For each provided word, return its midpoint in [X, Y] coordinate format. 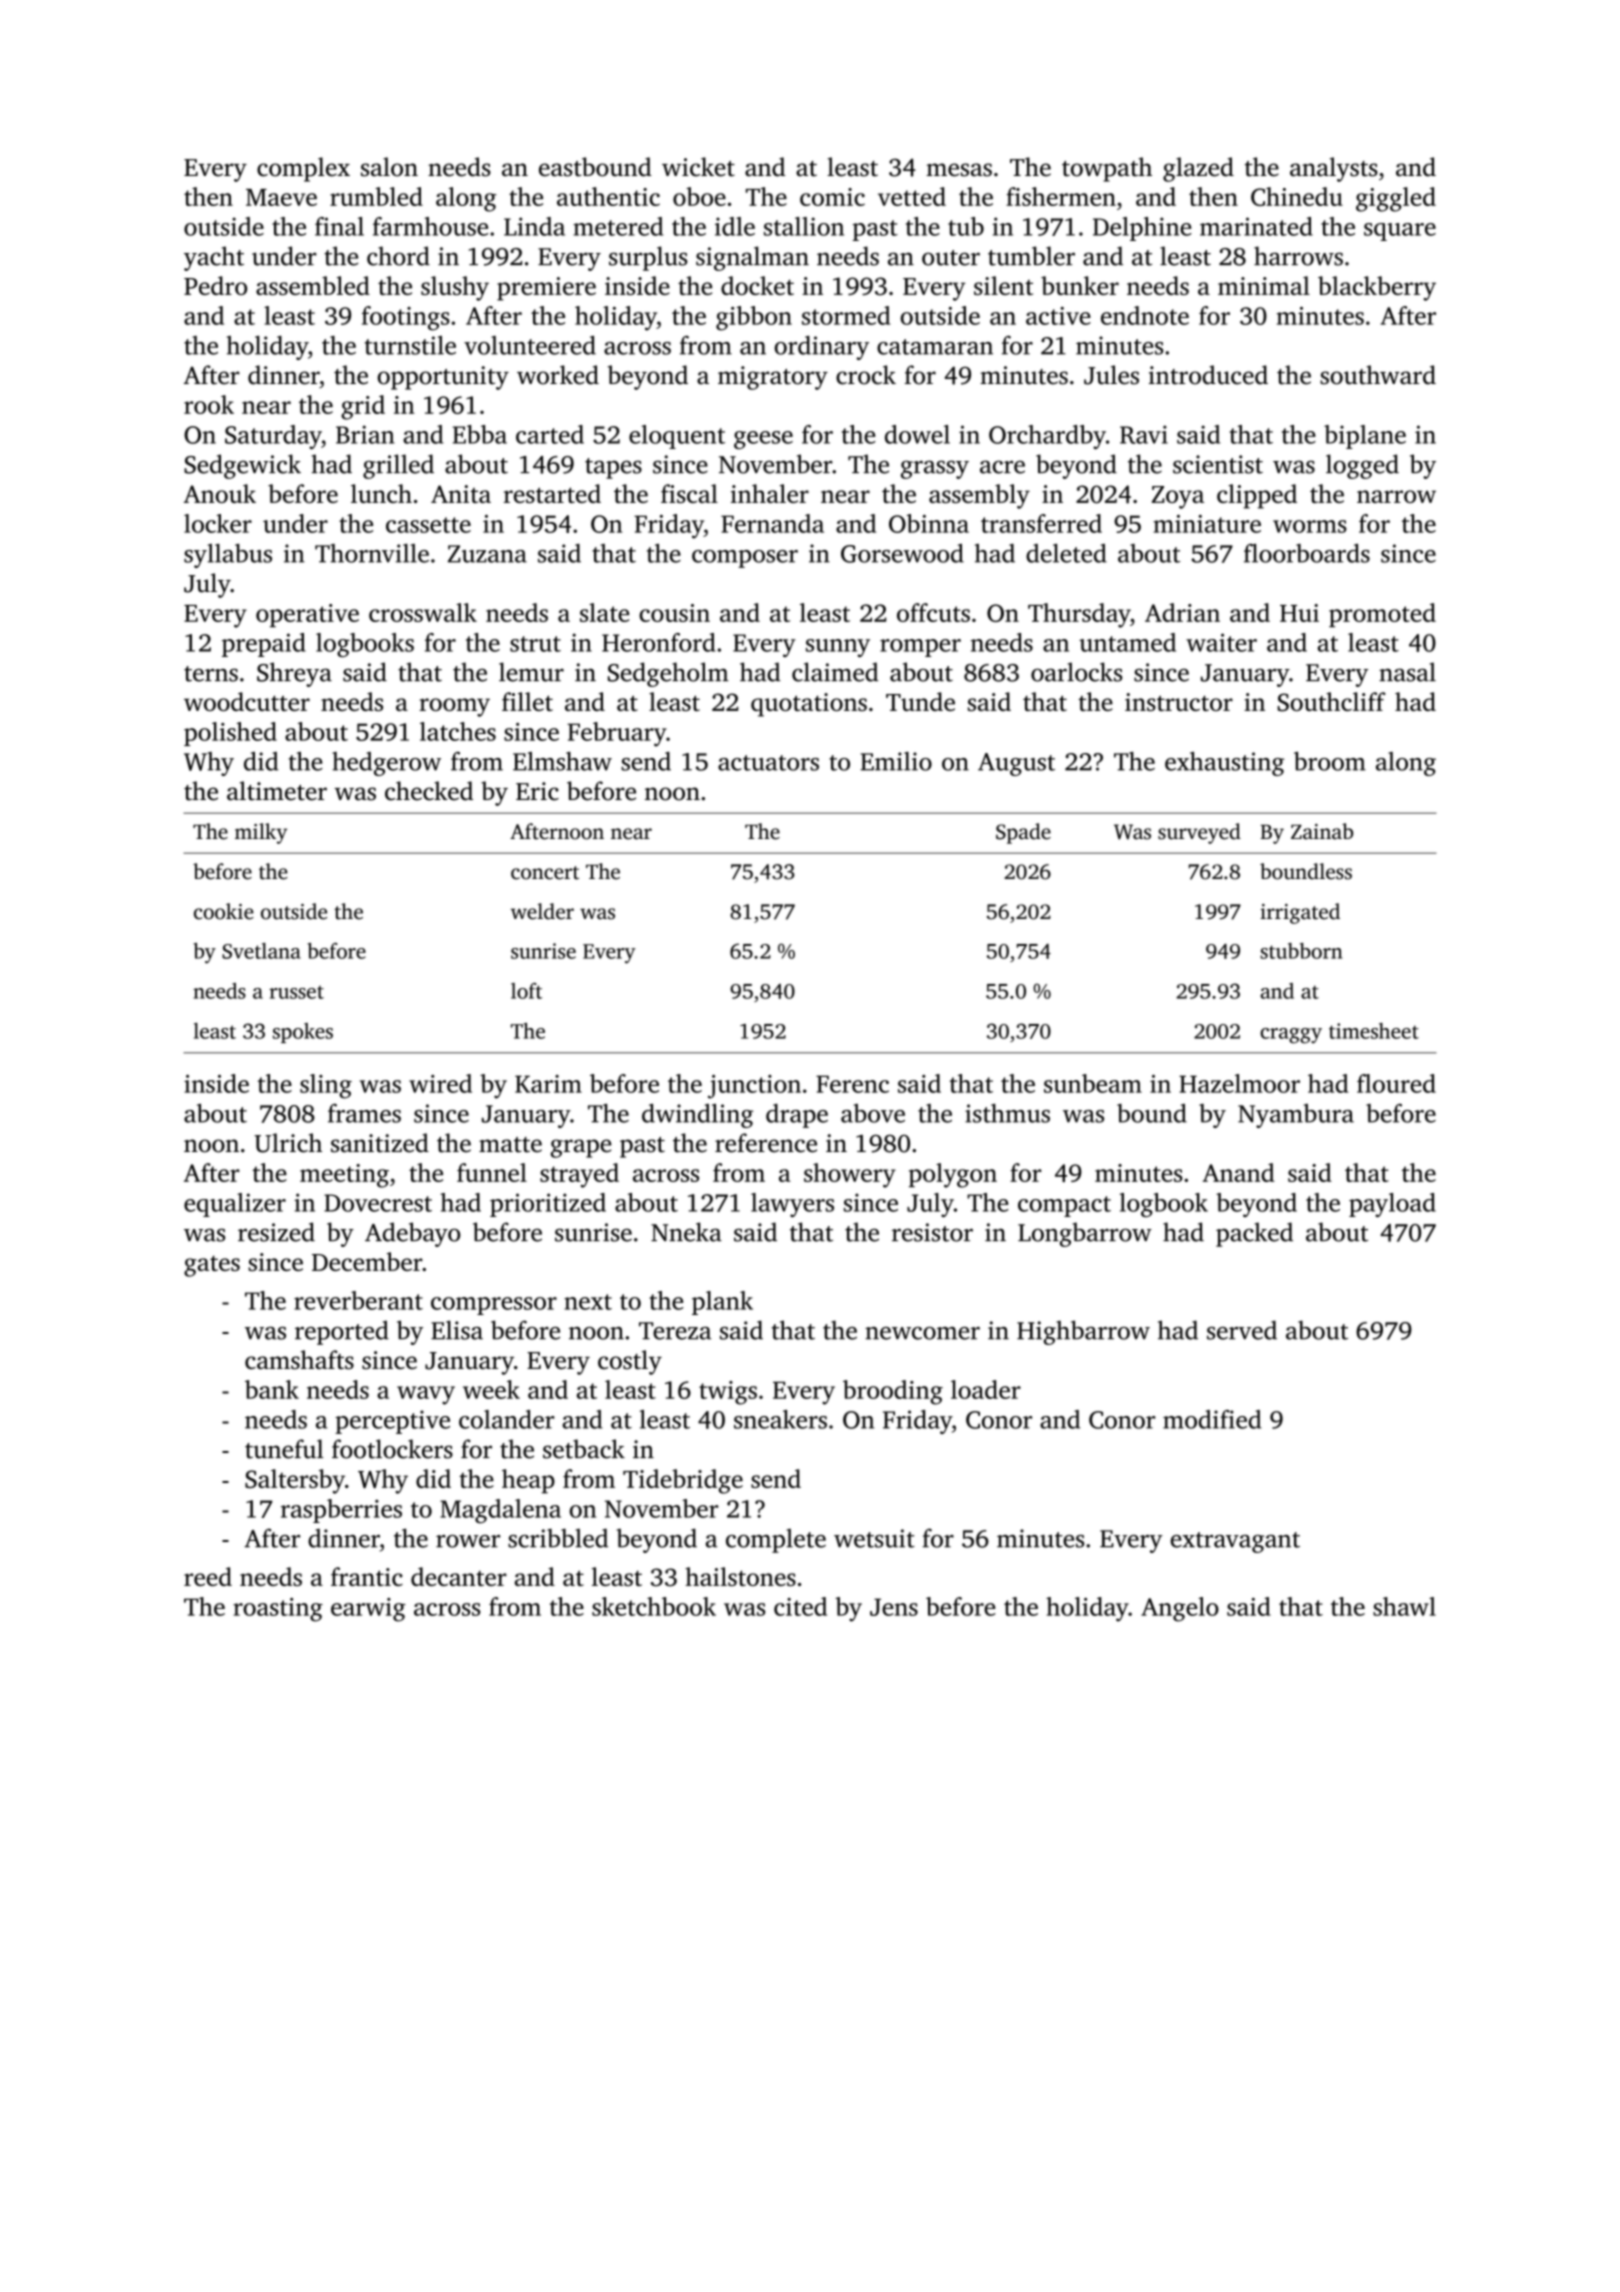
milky [261, 833]
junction [754, 1087]
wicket [698, 167]
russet [296, 992]
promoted [1382, 615]
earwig [368, 1610]
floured [1396, 1083]
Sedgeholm [668, 674]
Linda [534, 226]
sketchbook [654, 1606]
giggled [1396, 199]
